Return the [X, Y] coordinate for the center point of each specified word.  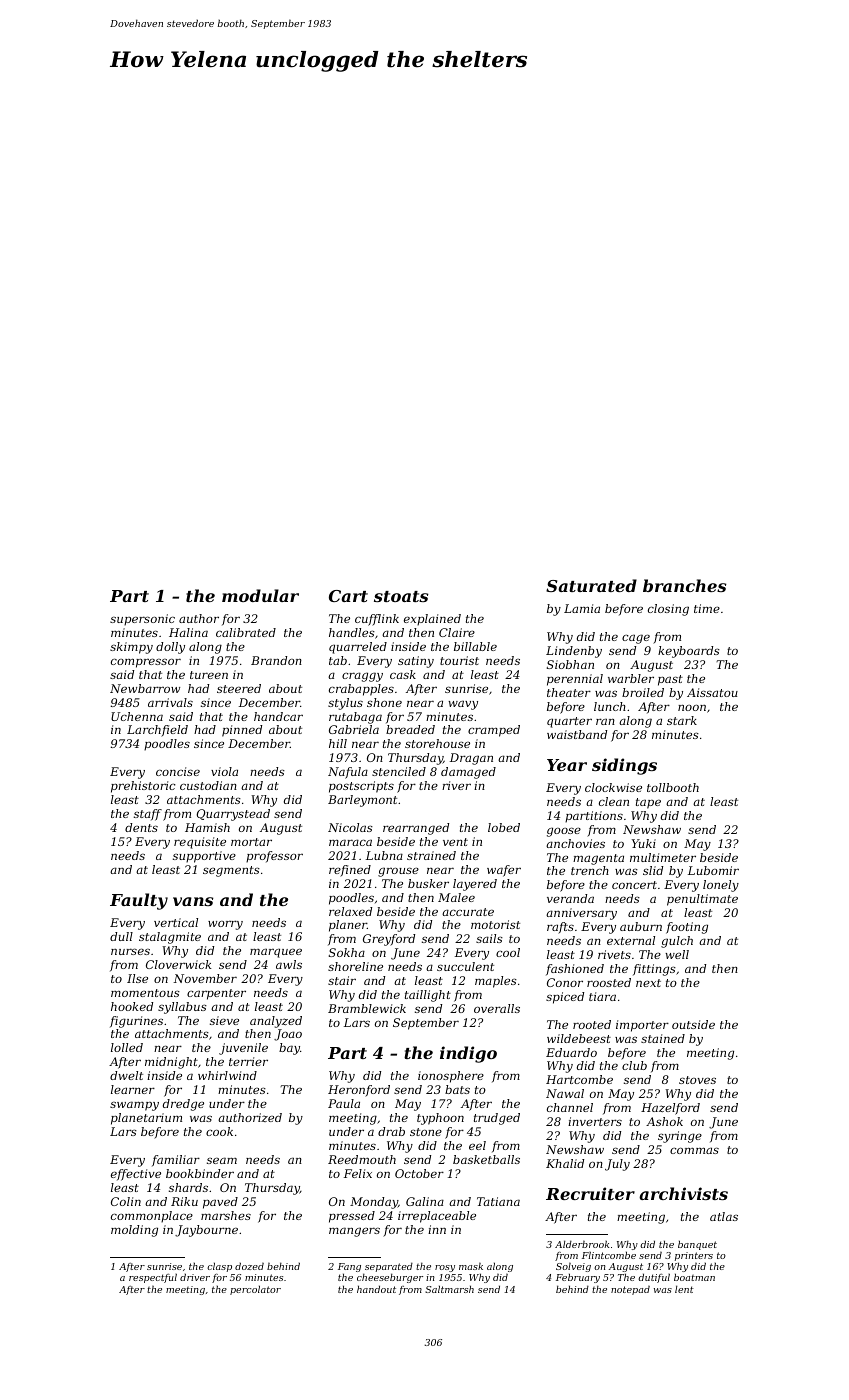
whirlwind [227, 1075]
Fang [349, 1268]
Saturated [591, 585]
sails [489, 938]
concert [634, 885]
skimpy [131, 648]
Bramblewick [367, 1008]
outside [693, 1024]
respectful [153, 1278]
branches [684, 585]
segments [231, 871]
